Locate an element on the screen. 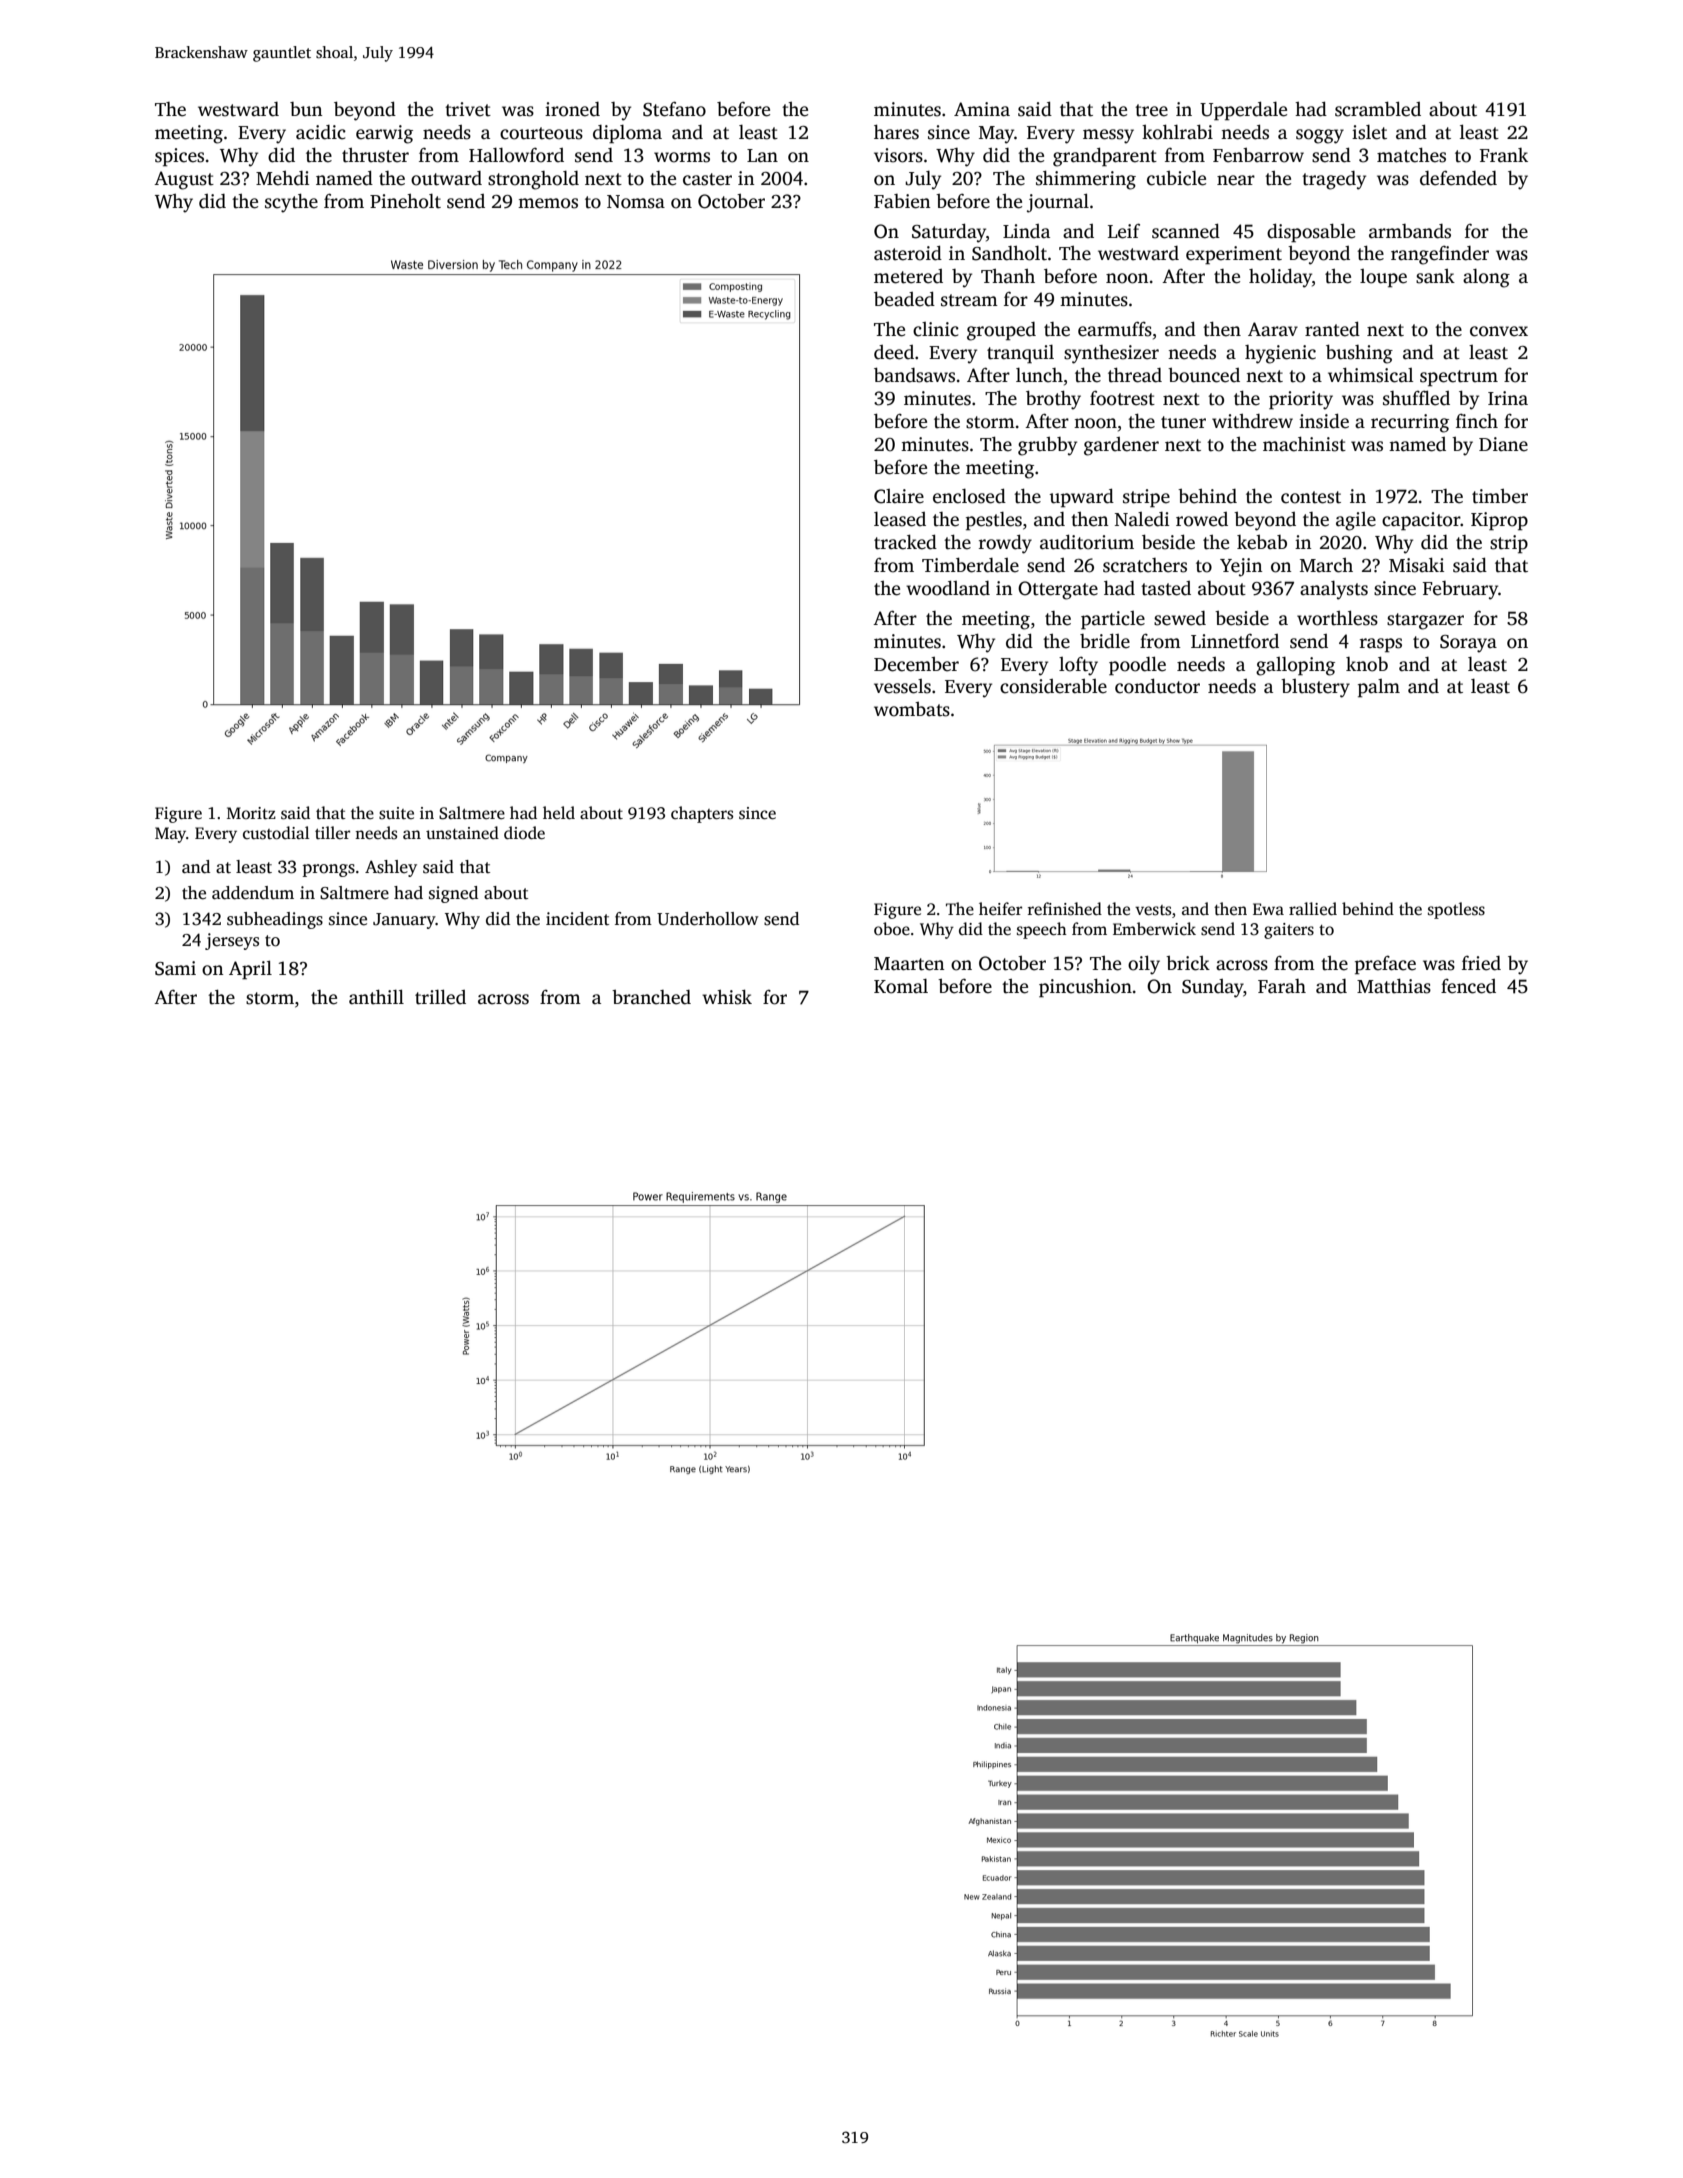 The height and width of the screenshot is (2178, 1683). fenced is located at coordinates (1468, 986).
